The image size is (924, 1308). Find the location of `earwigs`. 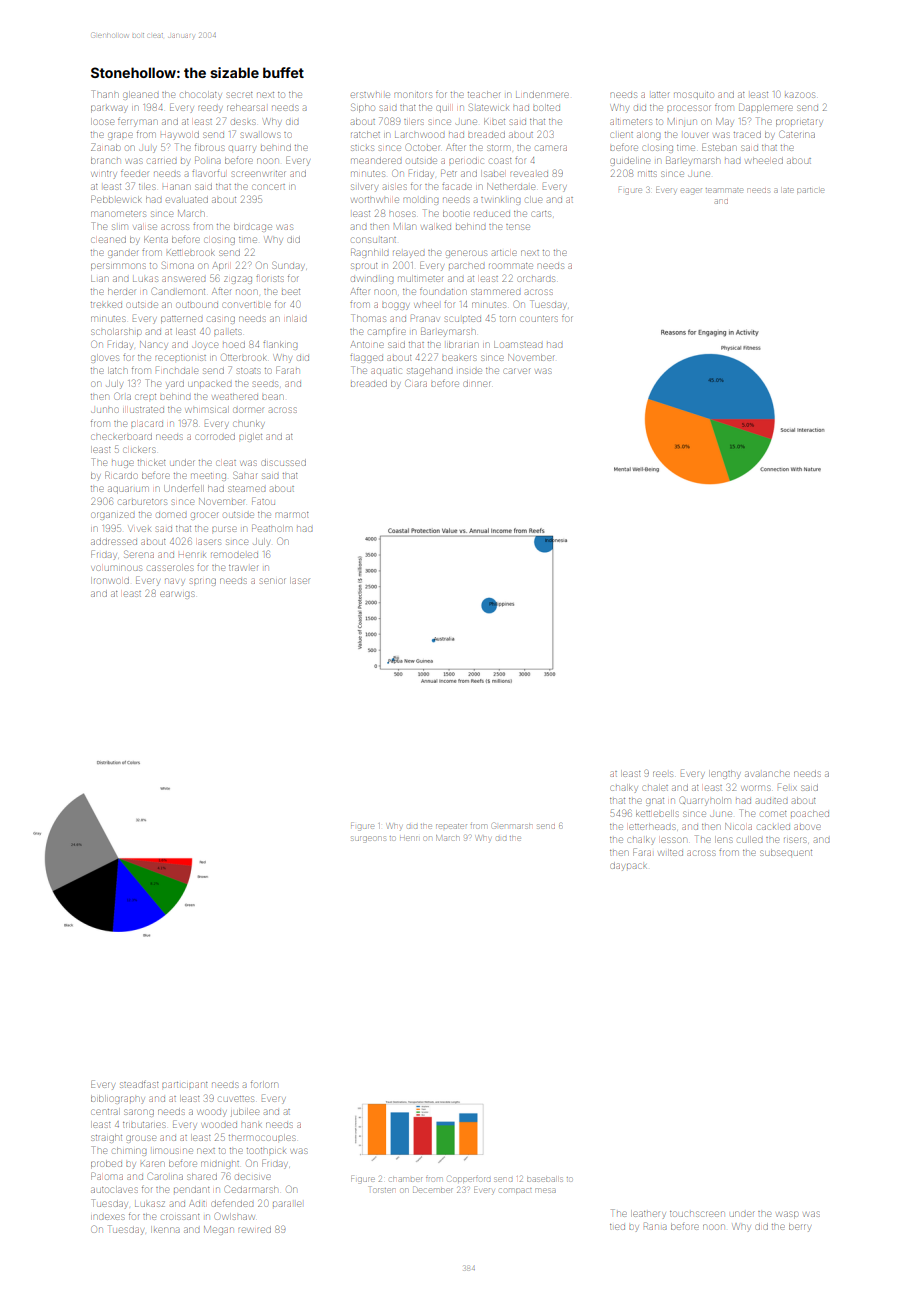

earwigs is located at coordinates (177, 595).
